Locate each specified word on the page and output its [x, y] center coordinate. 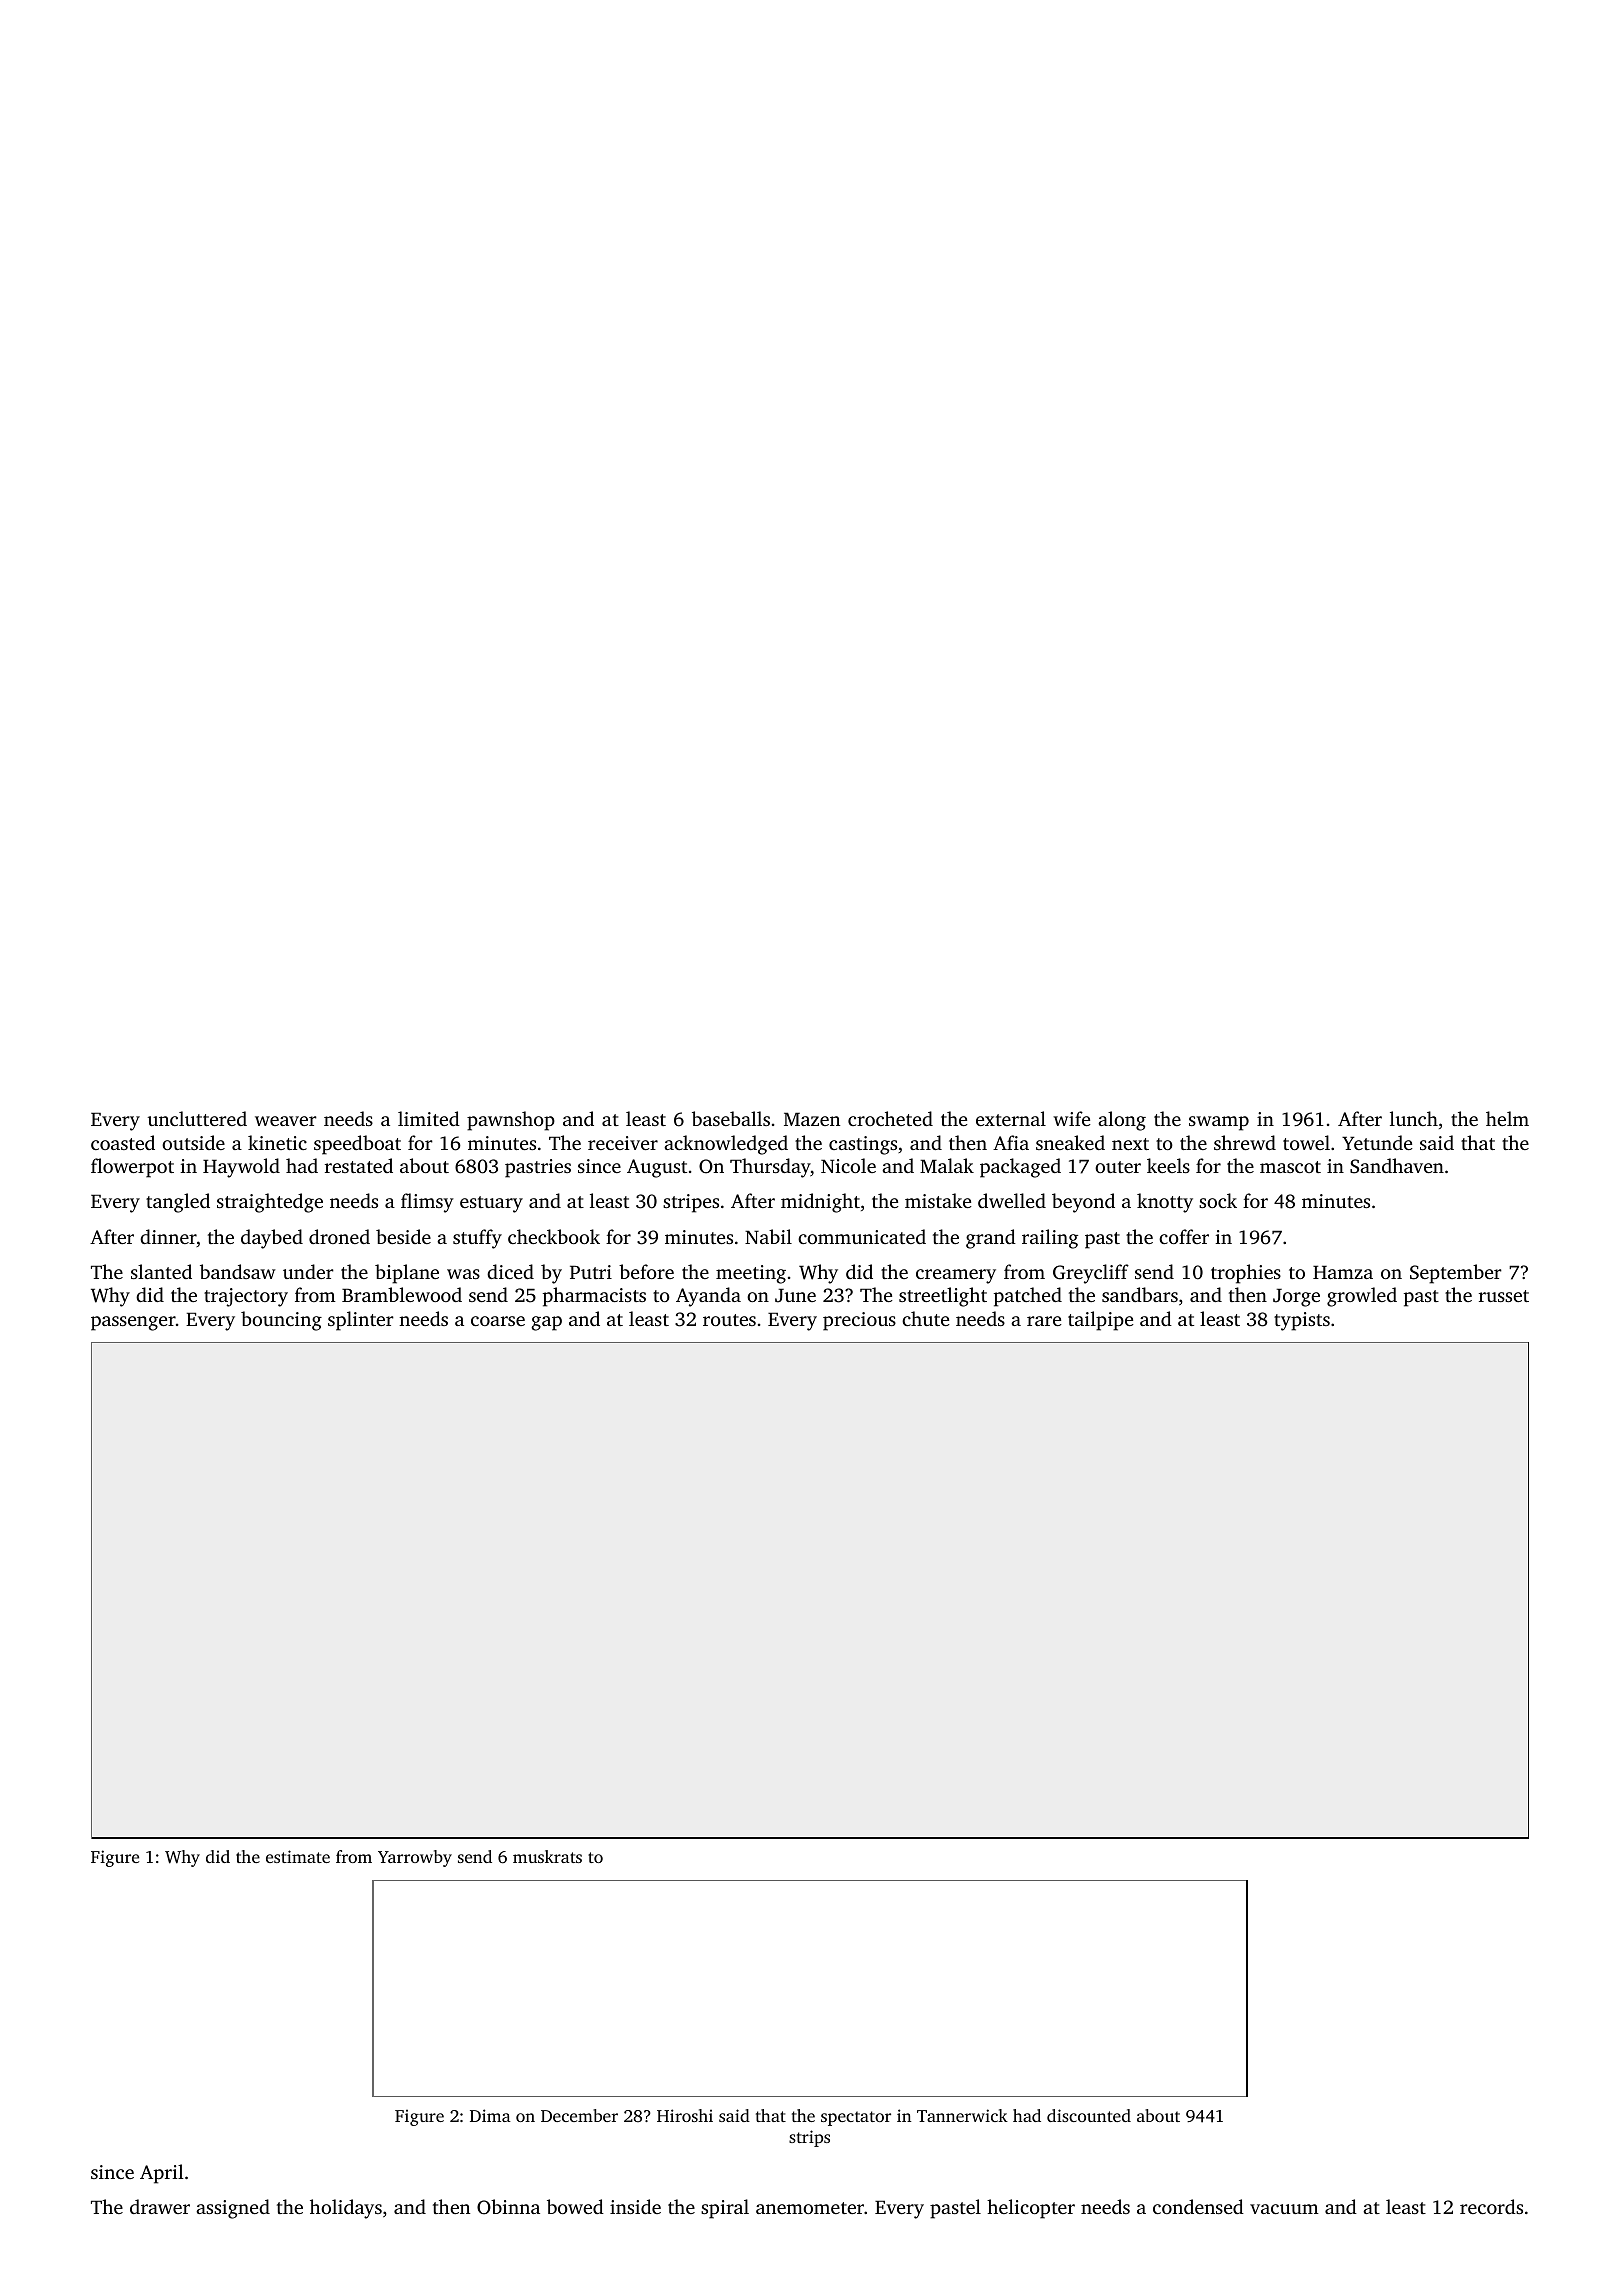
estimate [298, 1856]
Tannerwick [962, 2115]
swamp [1219, 1123]
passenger [133, 1323]
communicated [862, 1236]
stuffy [477, 1239]
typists [1302, 1321]
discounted [1089, 2115]
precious [859, 1321]
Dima [490, 2115]
